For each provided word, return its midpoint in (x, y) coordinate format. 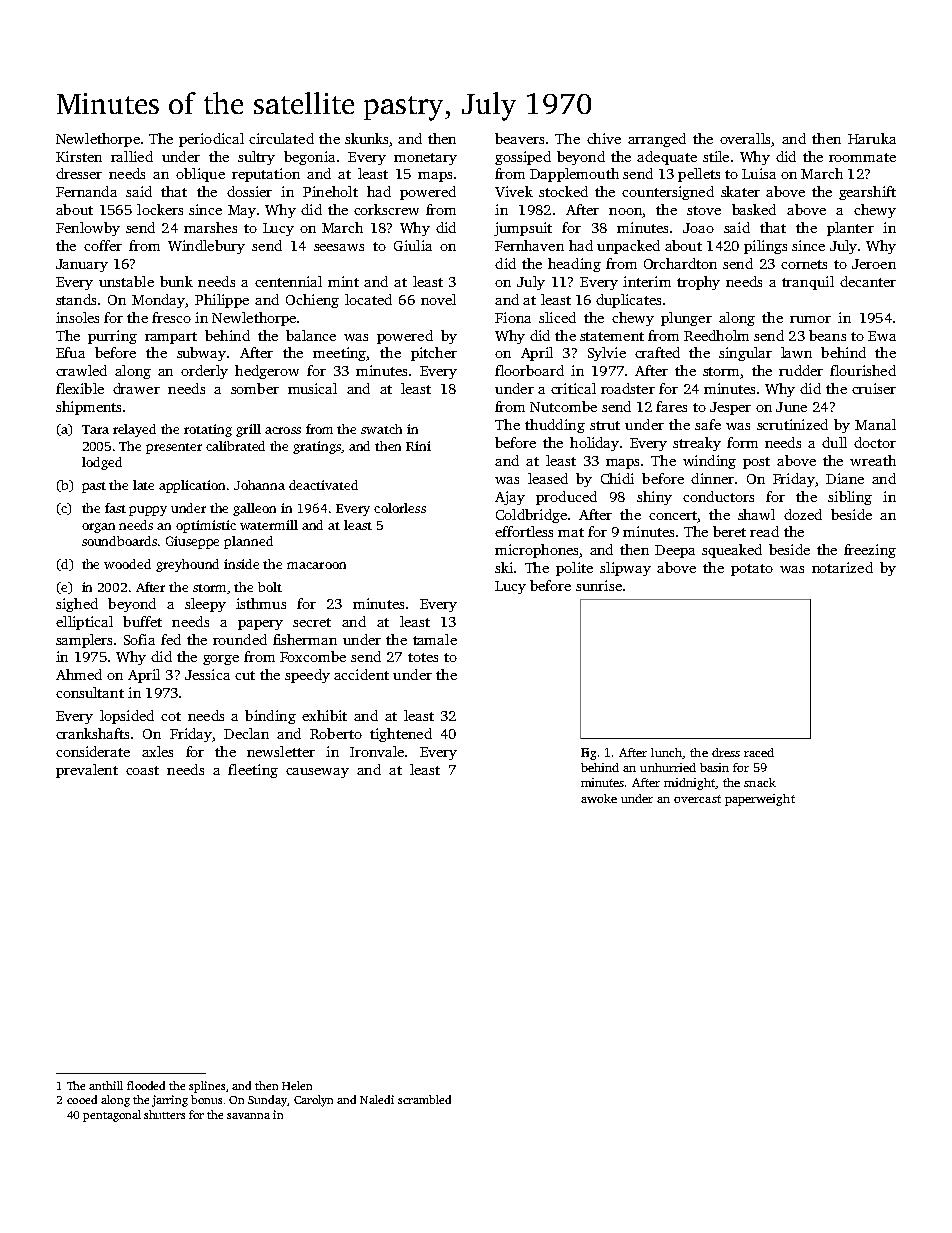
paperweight (760, 800)
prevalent (87, 771)
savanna (248, 1116)
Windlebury (206, 247)
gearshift (867, 193)
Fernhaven (529, 245)
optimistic (206, 526)
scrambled (424, 1099)
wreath (873, 460)
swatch (381, 429)
